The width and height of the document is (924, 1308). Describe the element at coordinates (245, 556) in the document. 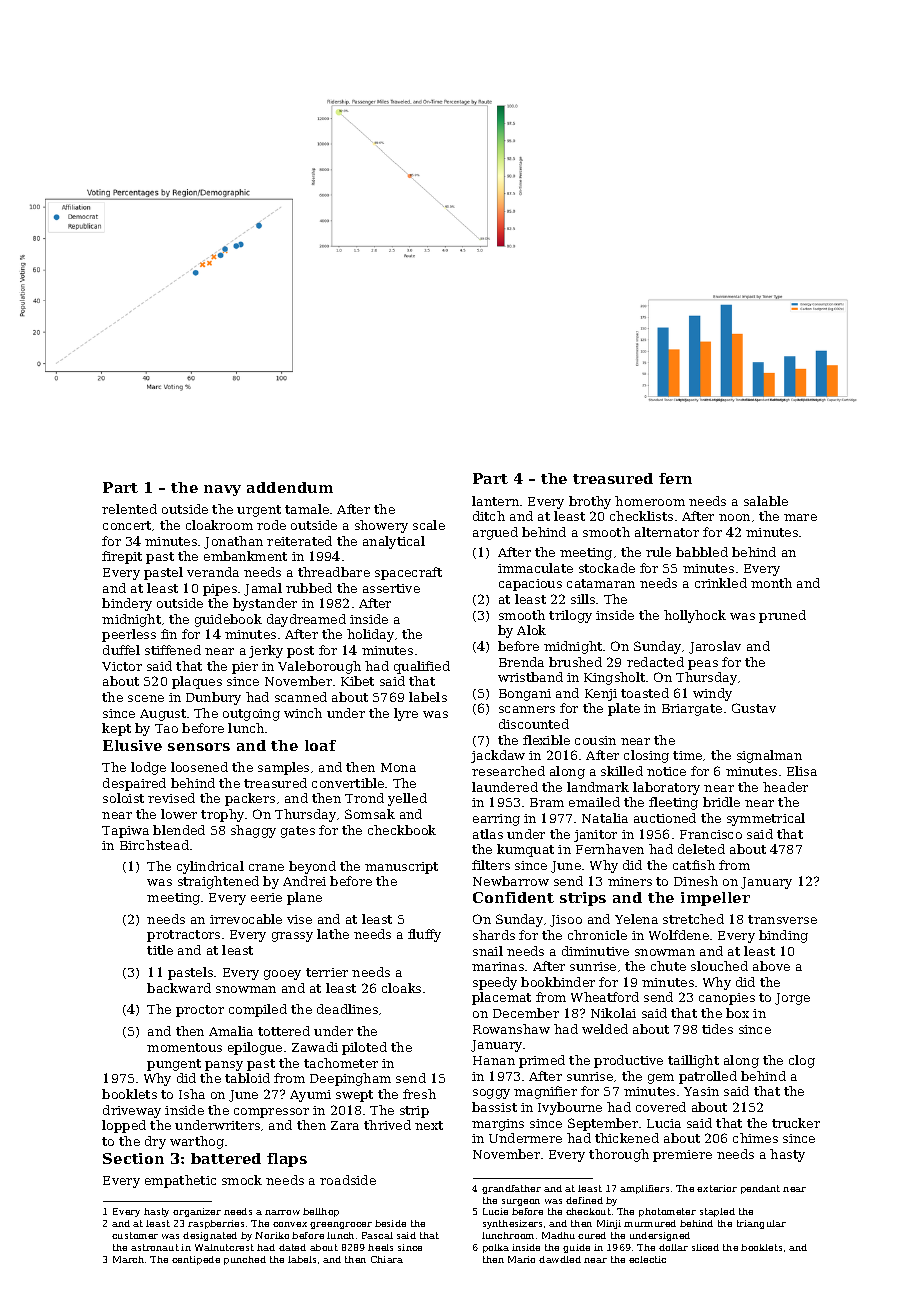

I see `embankment` at that location.
